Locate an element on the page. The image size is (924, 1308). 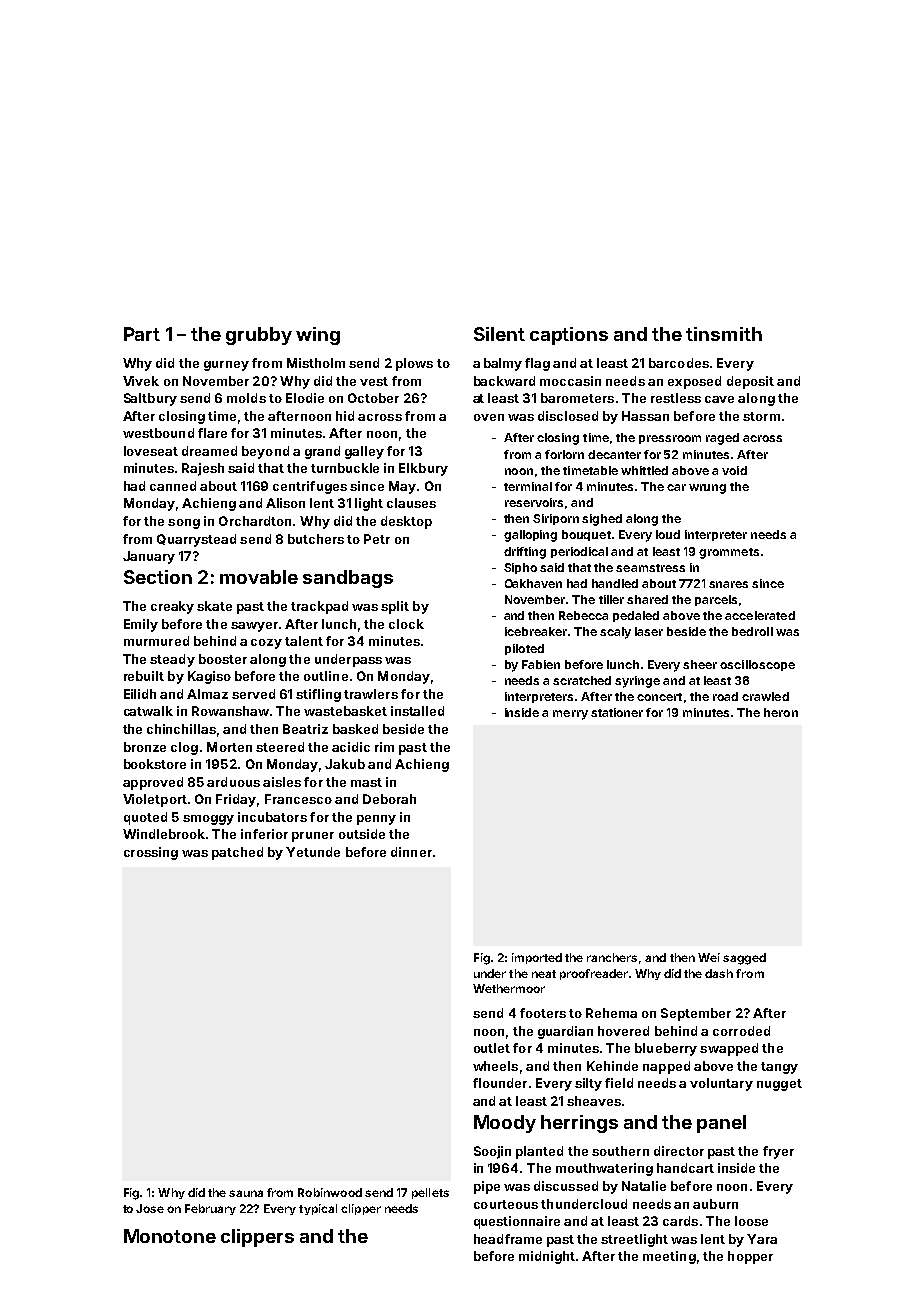
Part is located at coordinates (142, 334).
